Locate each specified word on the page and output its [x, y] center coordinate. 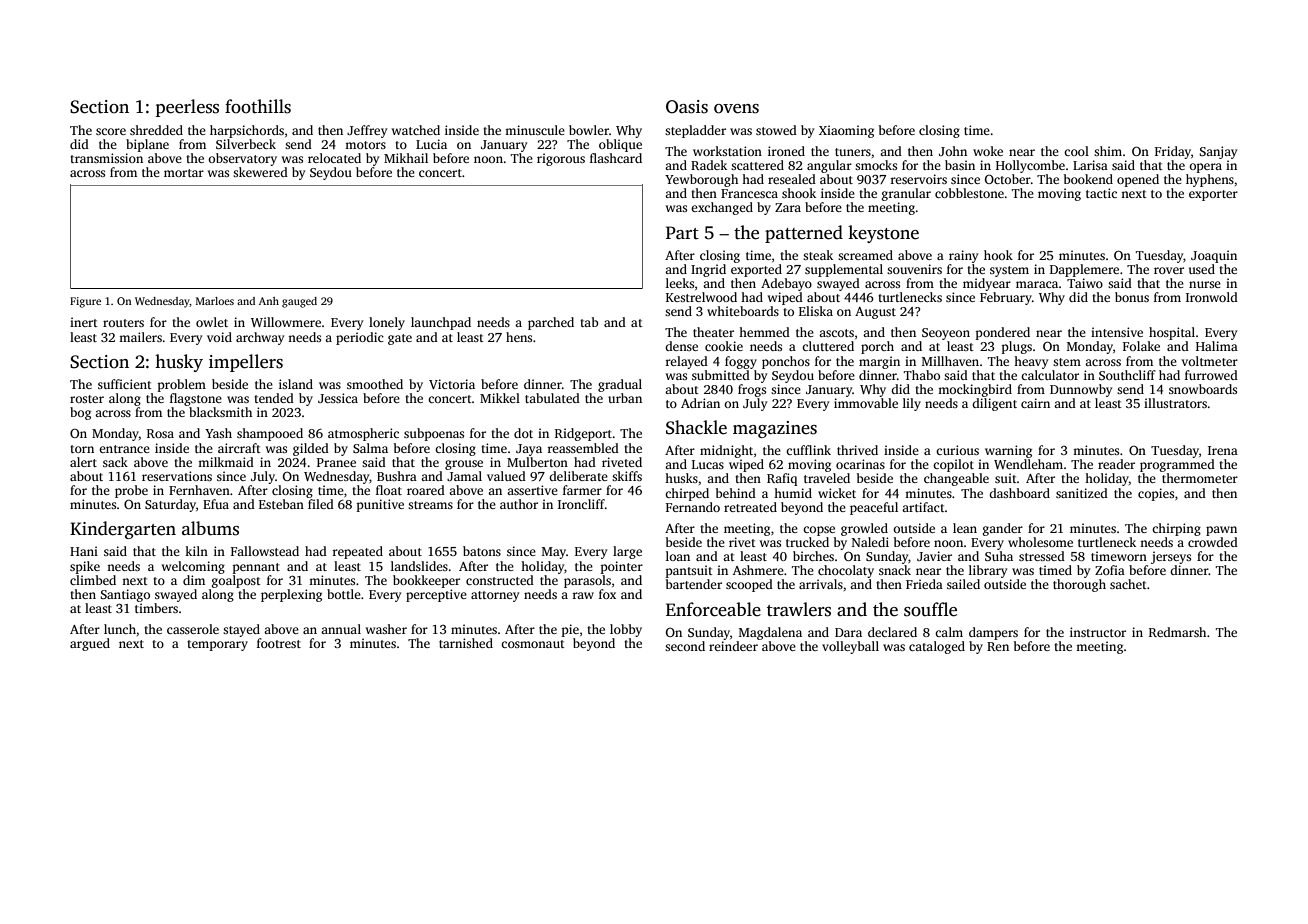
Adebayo [786, 284]
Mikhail [406, 158]
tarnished [466, 643]
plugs [1017, 347]
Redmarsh [1177, 632]
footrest [279, 643]
